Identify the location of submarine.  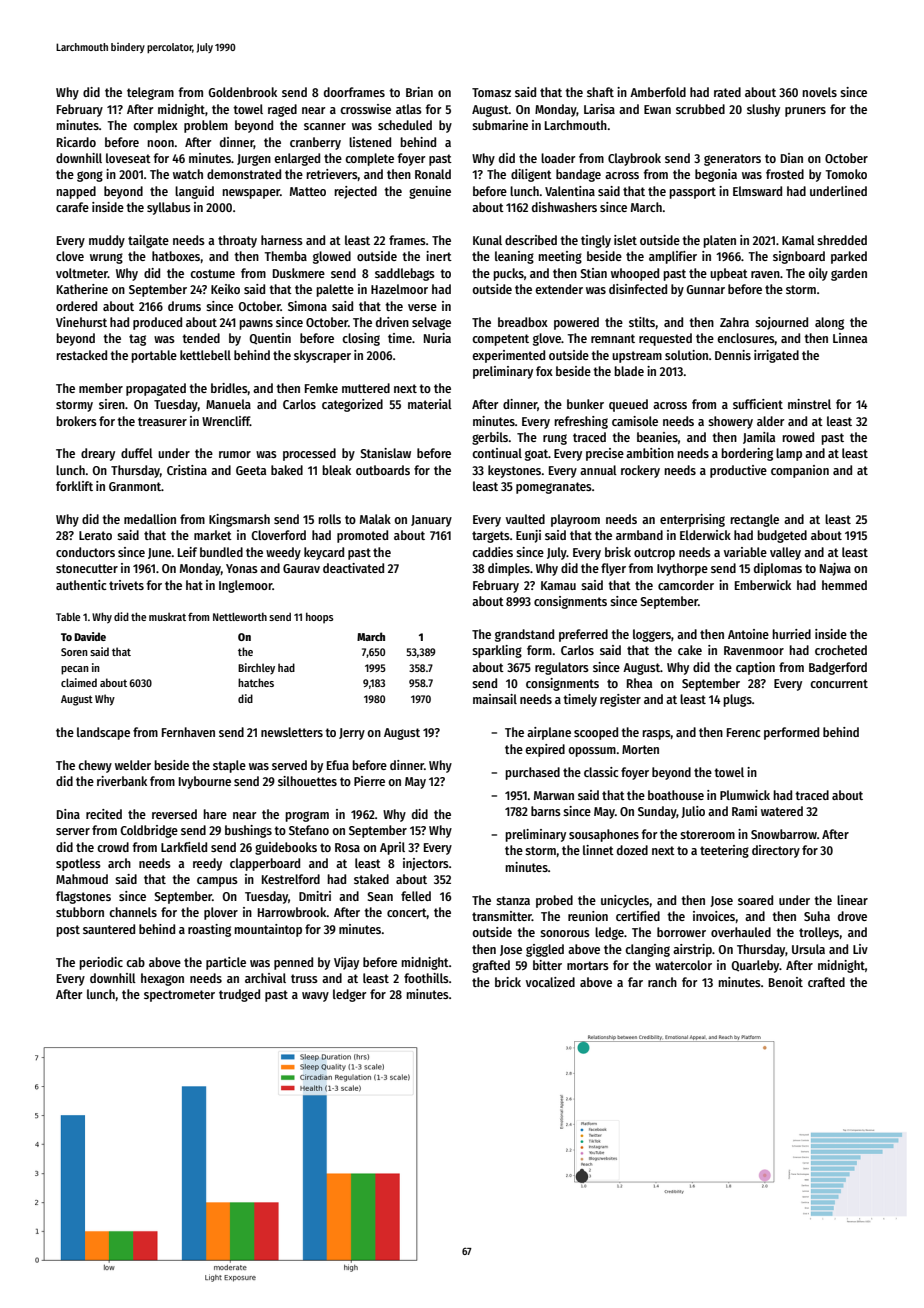
(500, 125).
